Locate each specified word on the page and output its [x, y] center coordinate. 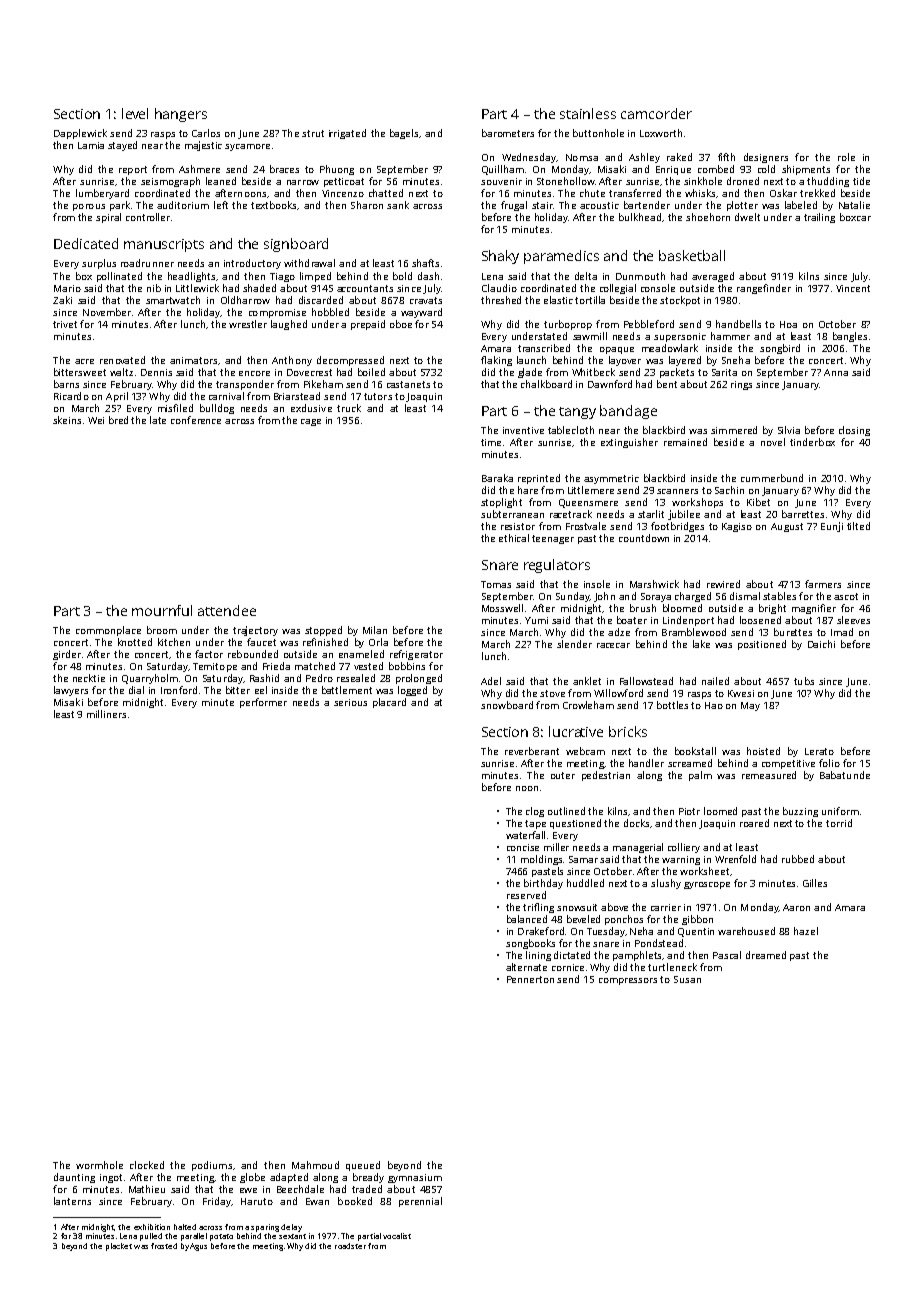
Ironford [179, 690]
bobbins [407, 666]
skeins [67, 420]
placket [119, 1247]
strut [313, 133]
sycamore [247, 147]
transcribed [544, 348]
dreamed [766, 955]
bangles [850, 337]
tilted [858, 526]
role [846, 157]
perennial [420, 1202]
